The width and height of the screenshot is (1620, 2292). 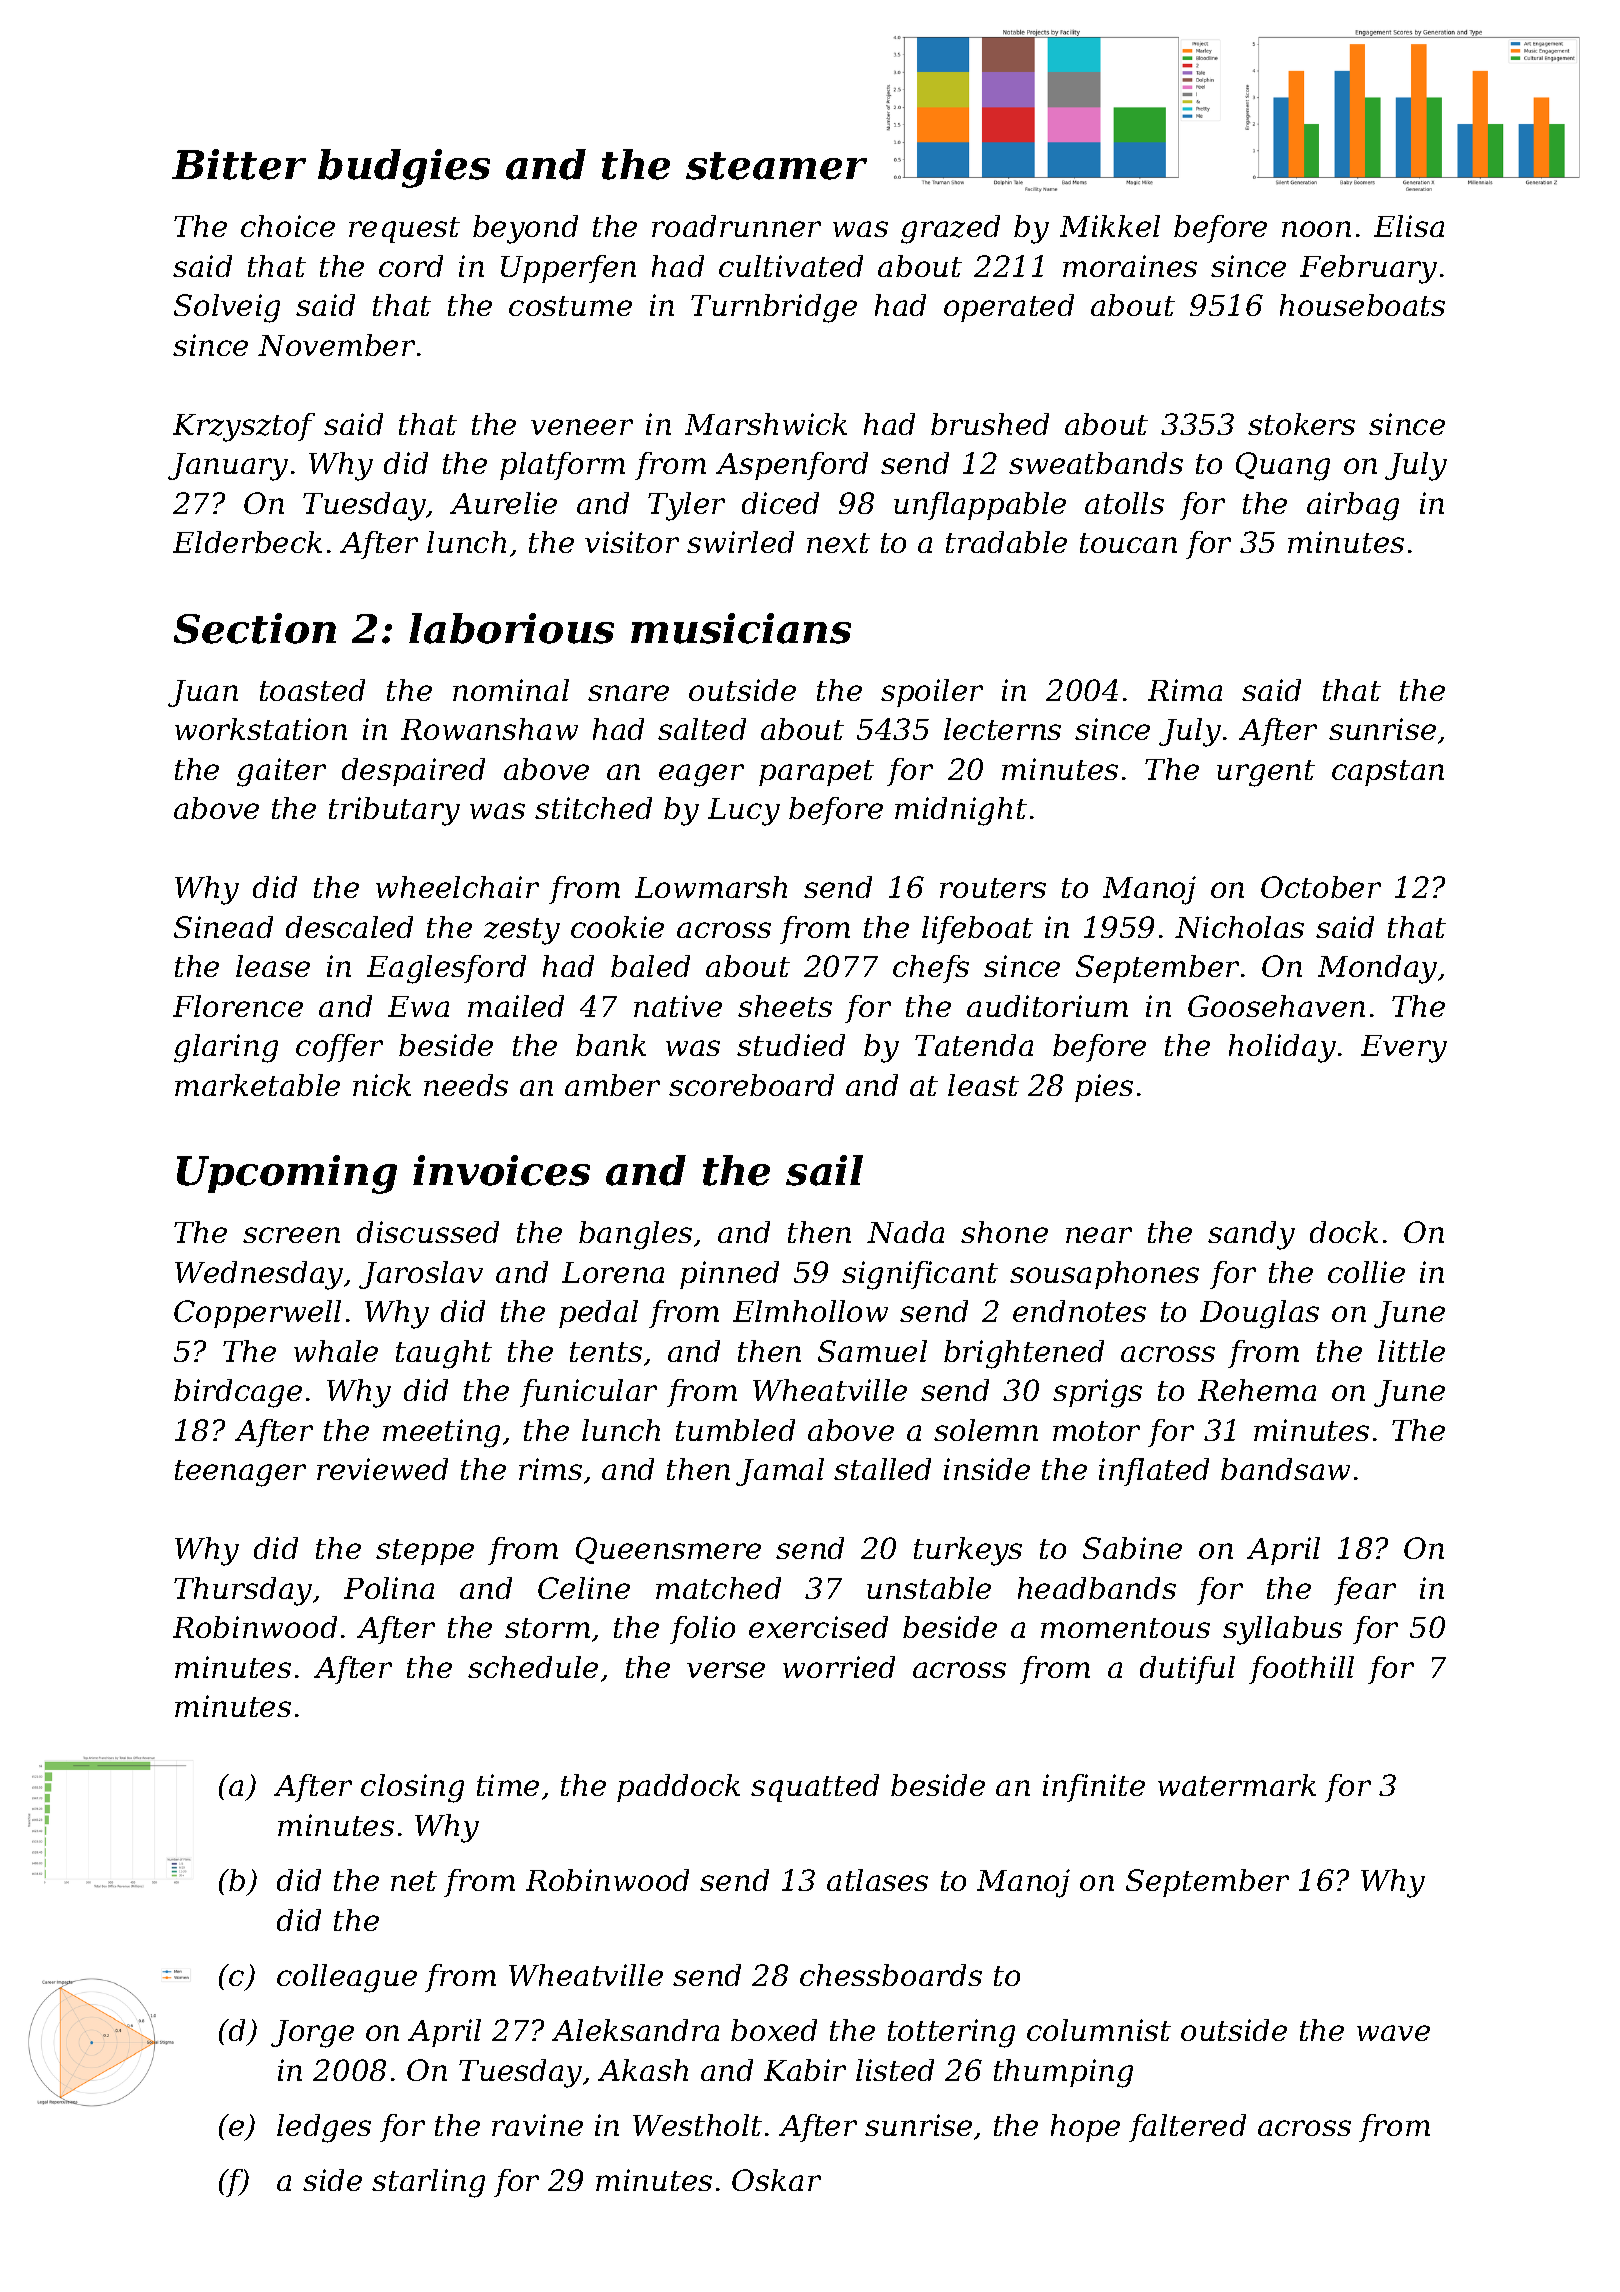 I want to click on birdcage, so click(x=238, y=1393).
